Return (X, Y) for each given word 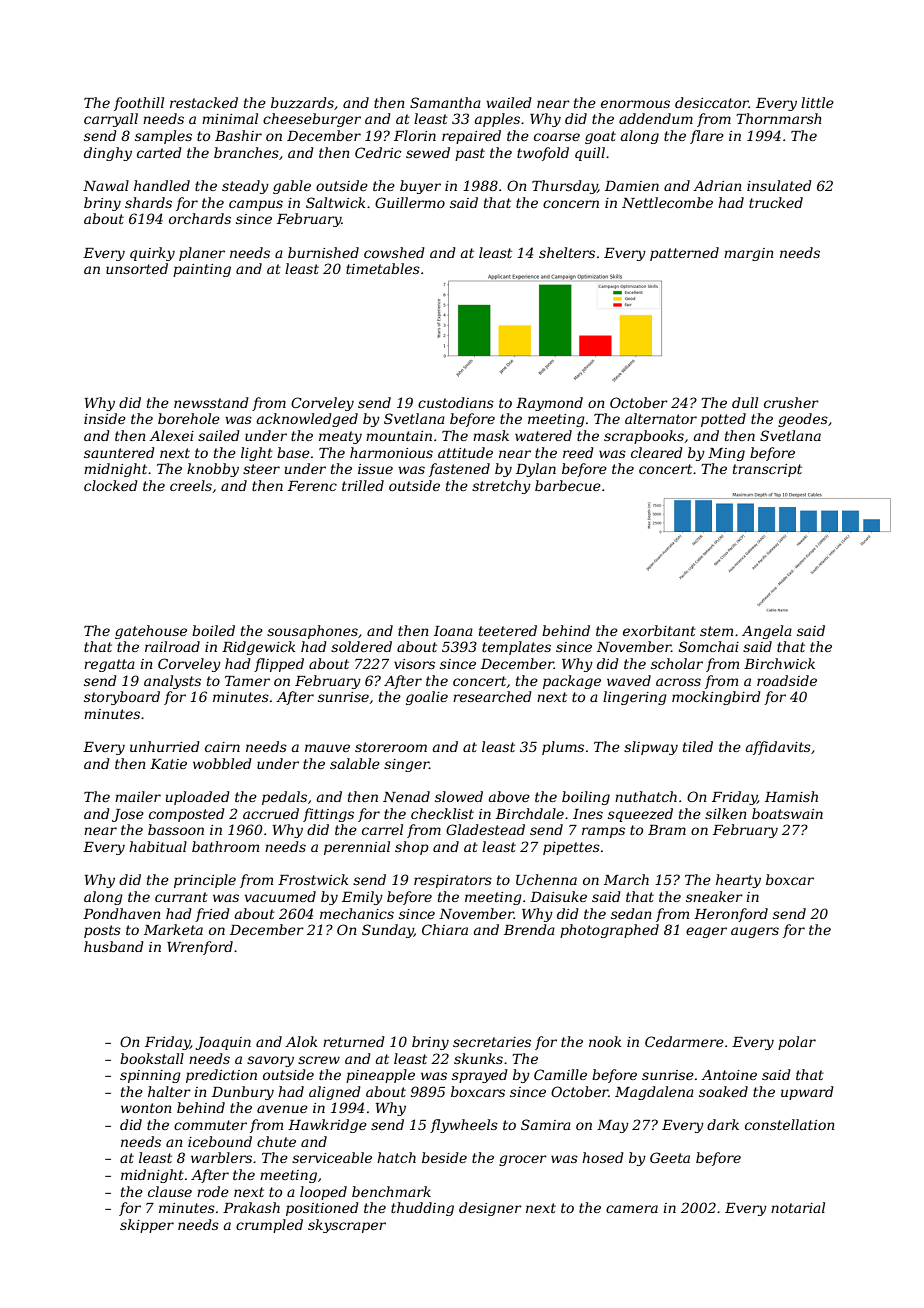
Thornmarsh (779, 118)
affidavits (778, 748)
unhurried (165, 746)
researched (492, 696)
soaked (723, 1091)
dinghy (108, 154)
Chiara (445, 929)
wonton (146, 1108)
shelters (567, 252)
